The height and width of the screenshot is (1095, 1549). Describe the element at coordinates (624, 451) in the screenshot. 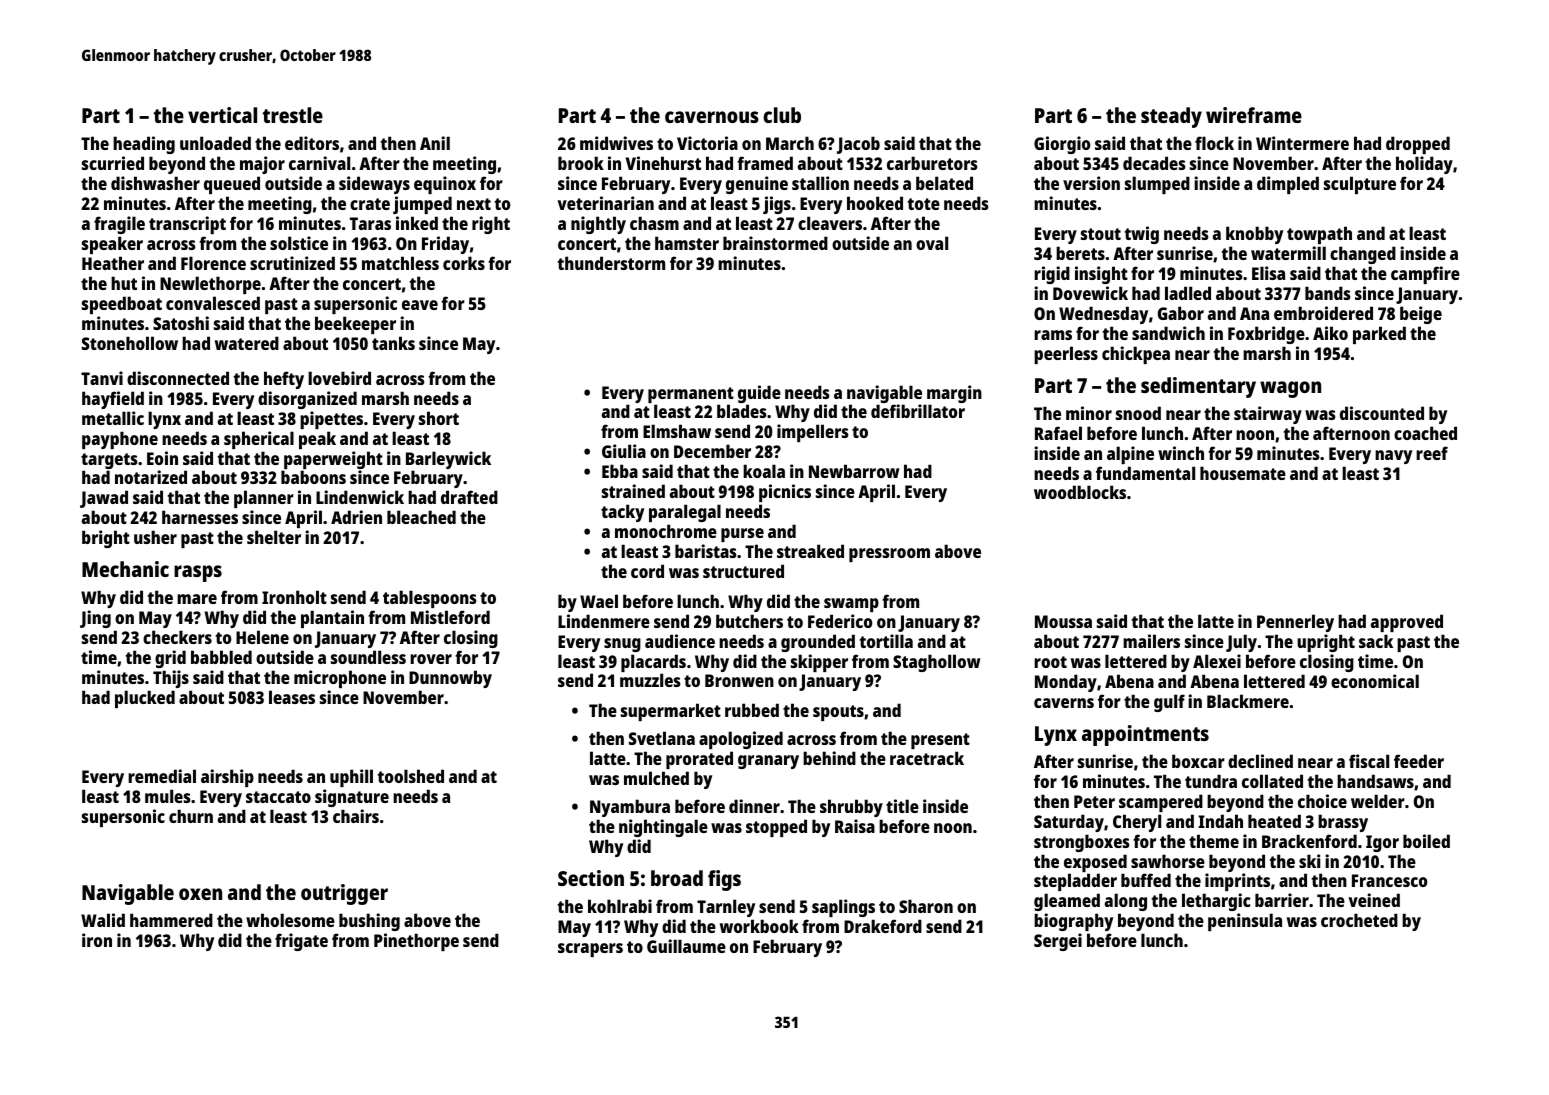

I see `Giulia` at that location.
